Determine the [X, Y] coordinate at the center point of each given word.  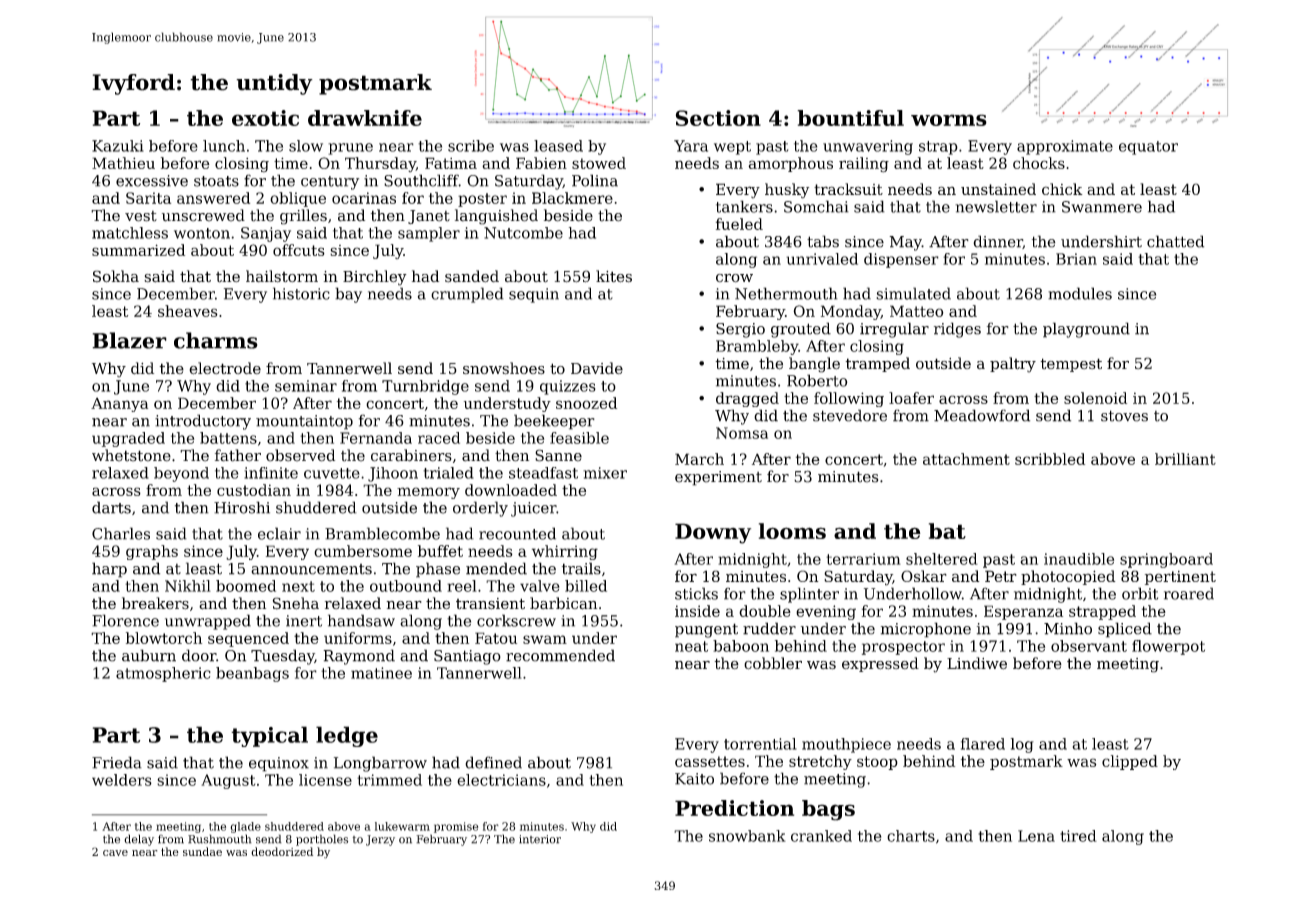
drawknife [365, 118]
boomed [246, 586]
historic [301, 293]
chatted [1175, 241]
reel [462, 586]
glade [245, 827]
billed [586, 586]
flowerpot [1168, 647]
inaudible [1079, 559]
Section [718, 118]
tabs [823, 241]
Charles [121, 533]
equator [1148, 148]
